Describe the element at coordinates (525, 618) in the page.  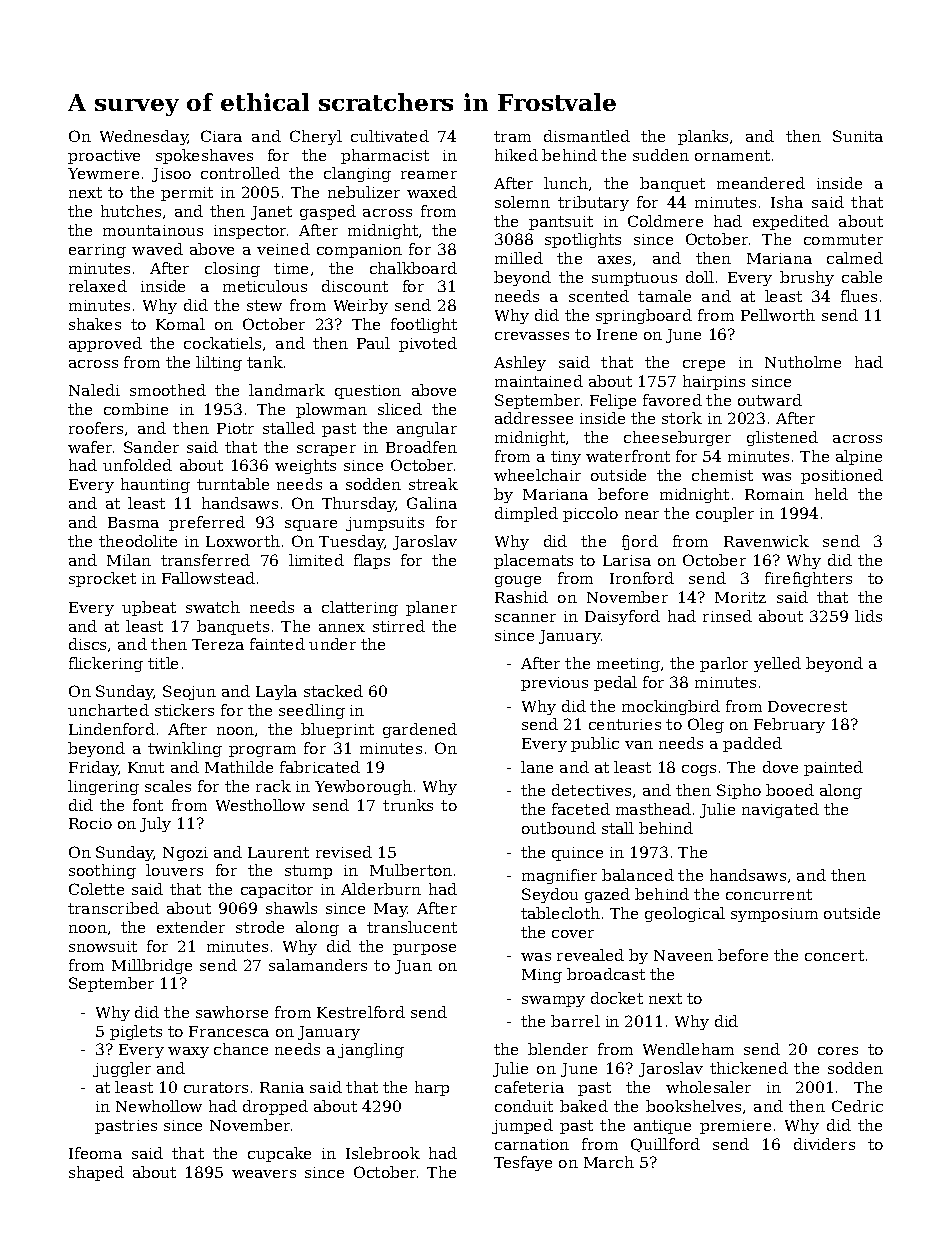
I see `scanner` at that location.
